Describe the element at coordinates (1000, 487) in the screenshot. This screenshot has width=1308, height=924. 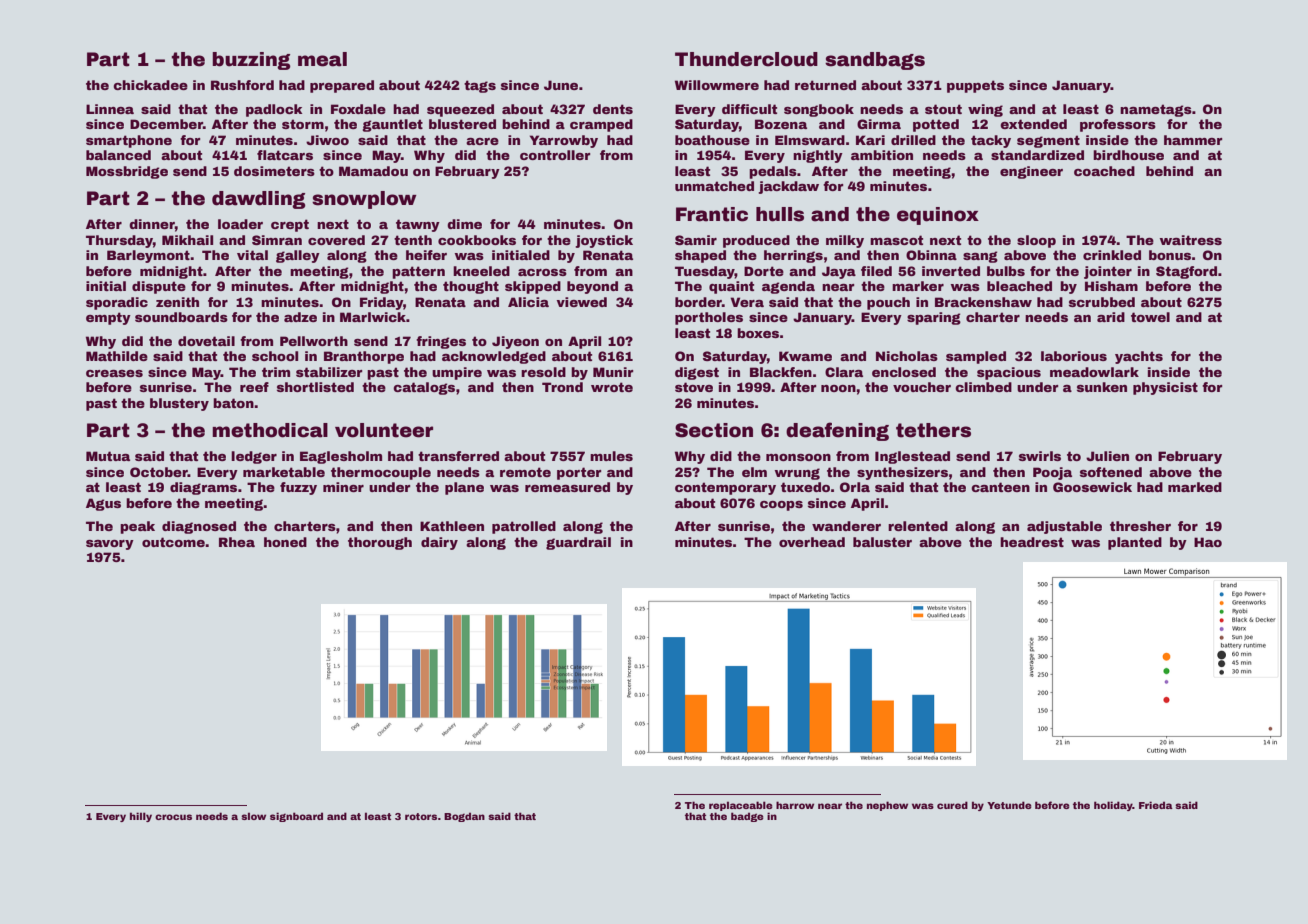
I see `canteen` at that location.
